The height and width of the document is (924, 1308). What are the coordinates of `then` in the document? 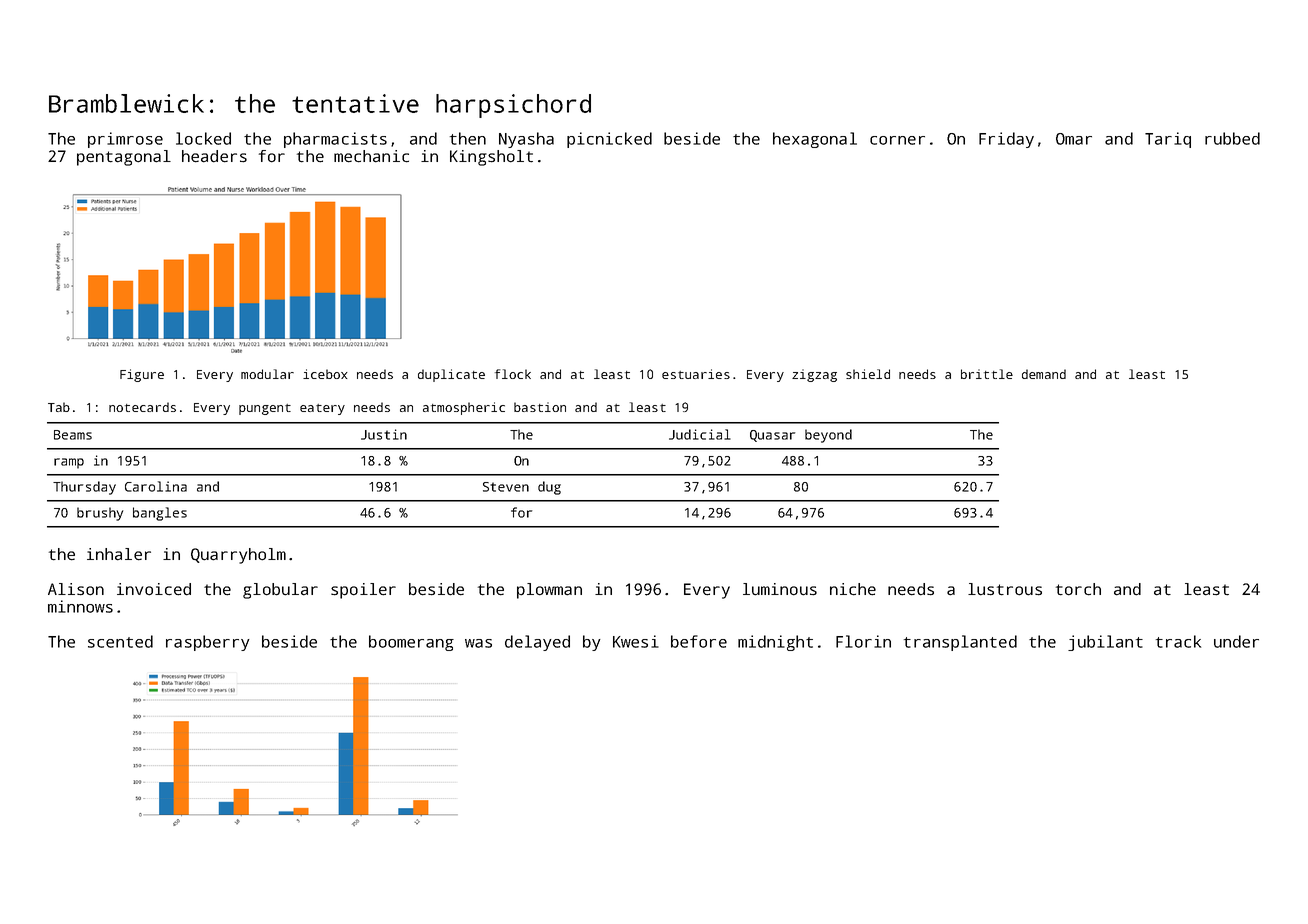 It's located at (468, 138).
